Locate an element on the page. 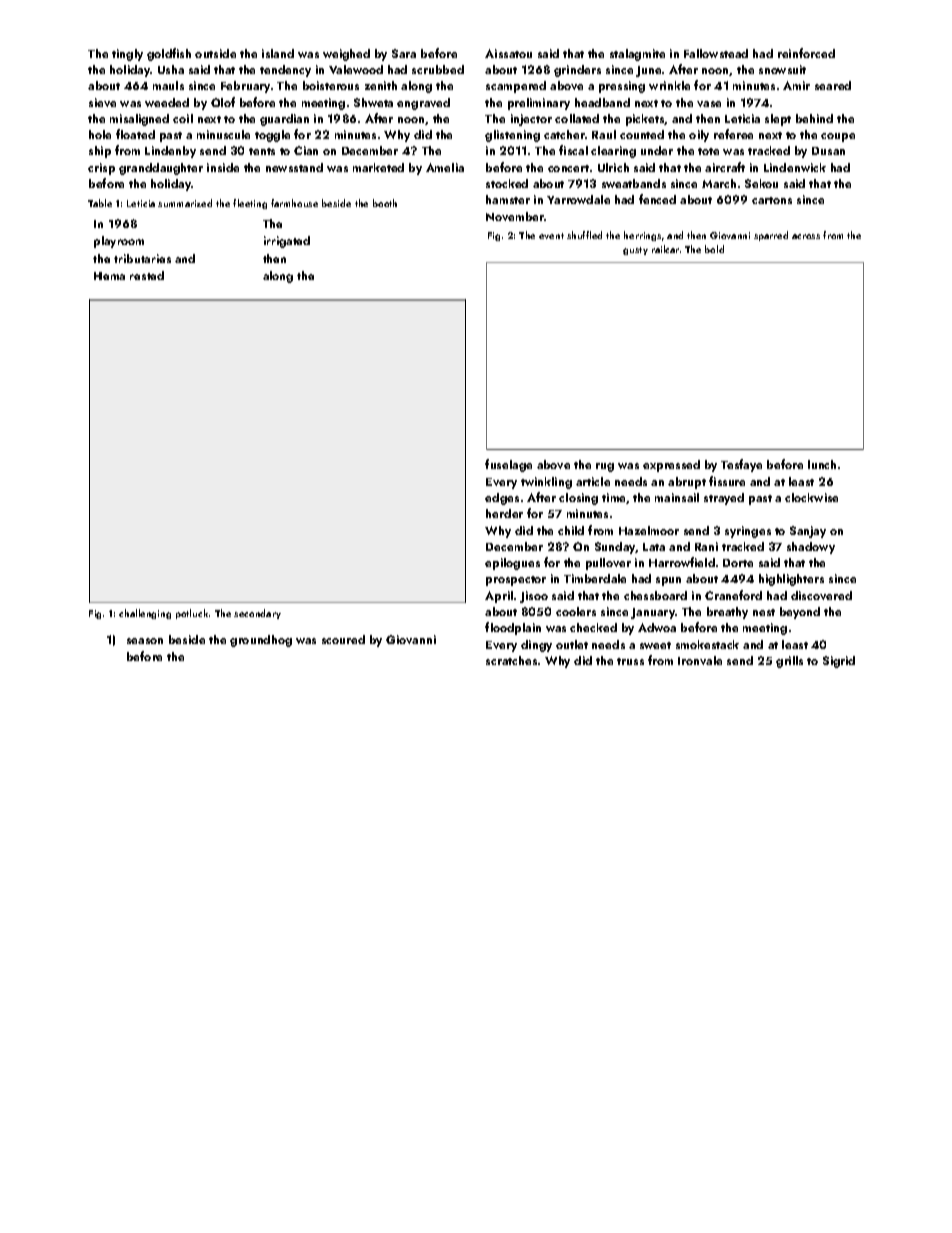  Timberdale is located at coordinates (595, 578).
